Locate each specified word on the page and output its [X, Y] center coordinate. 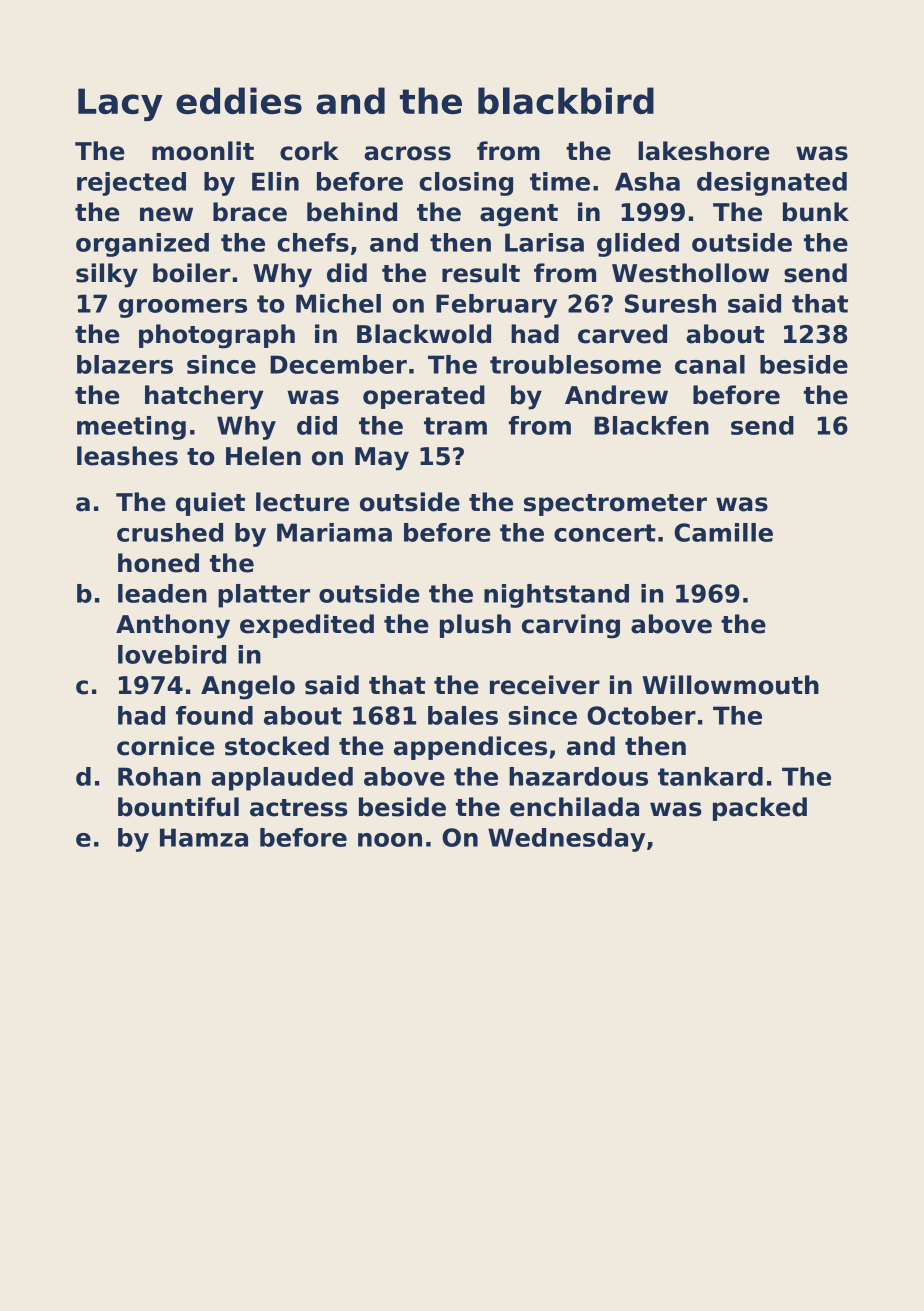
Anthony [173, 626]
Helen [263, 456]
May [382, 459]
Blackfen [651, 425]
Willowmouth [730, 685]
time [560, 181]
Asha [647, 181]
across [407, 153]
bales [463, 715]
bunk [816, 212]
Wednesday [566, 840]
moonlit [203, 151]
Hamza [204, 837]
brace [250, 212]
